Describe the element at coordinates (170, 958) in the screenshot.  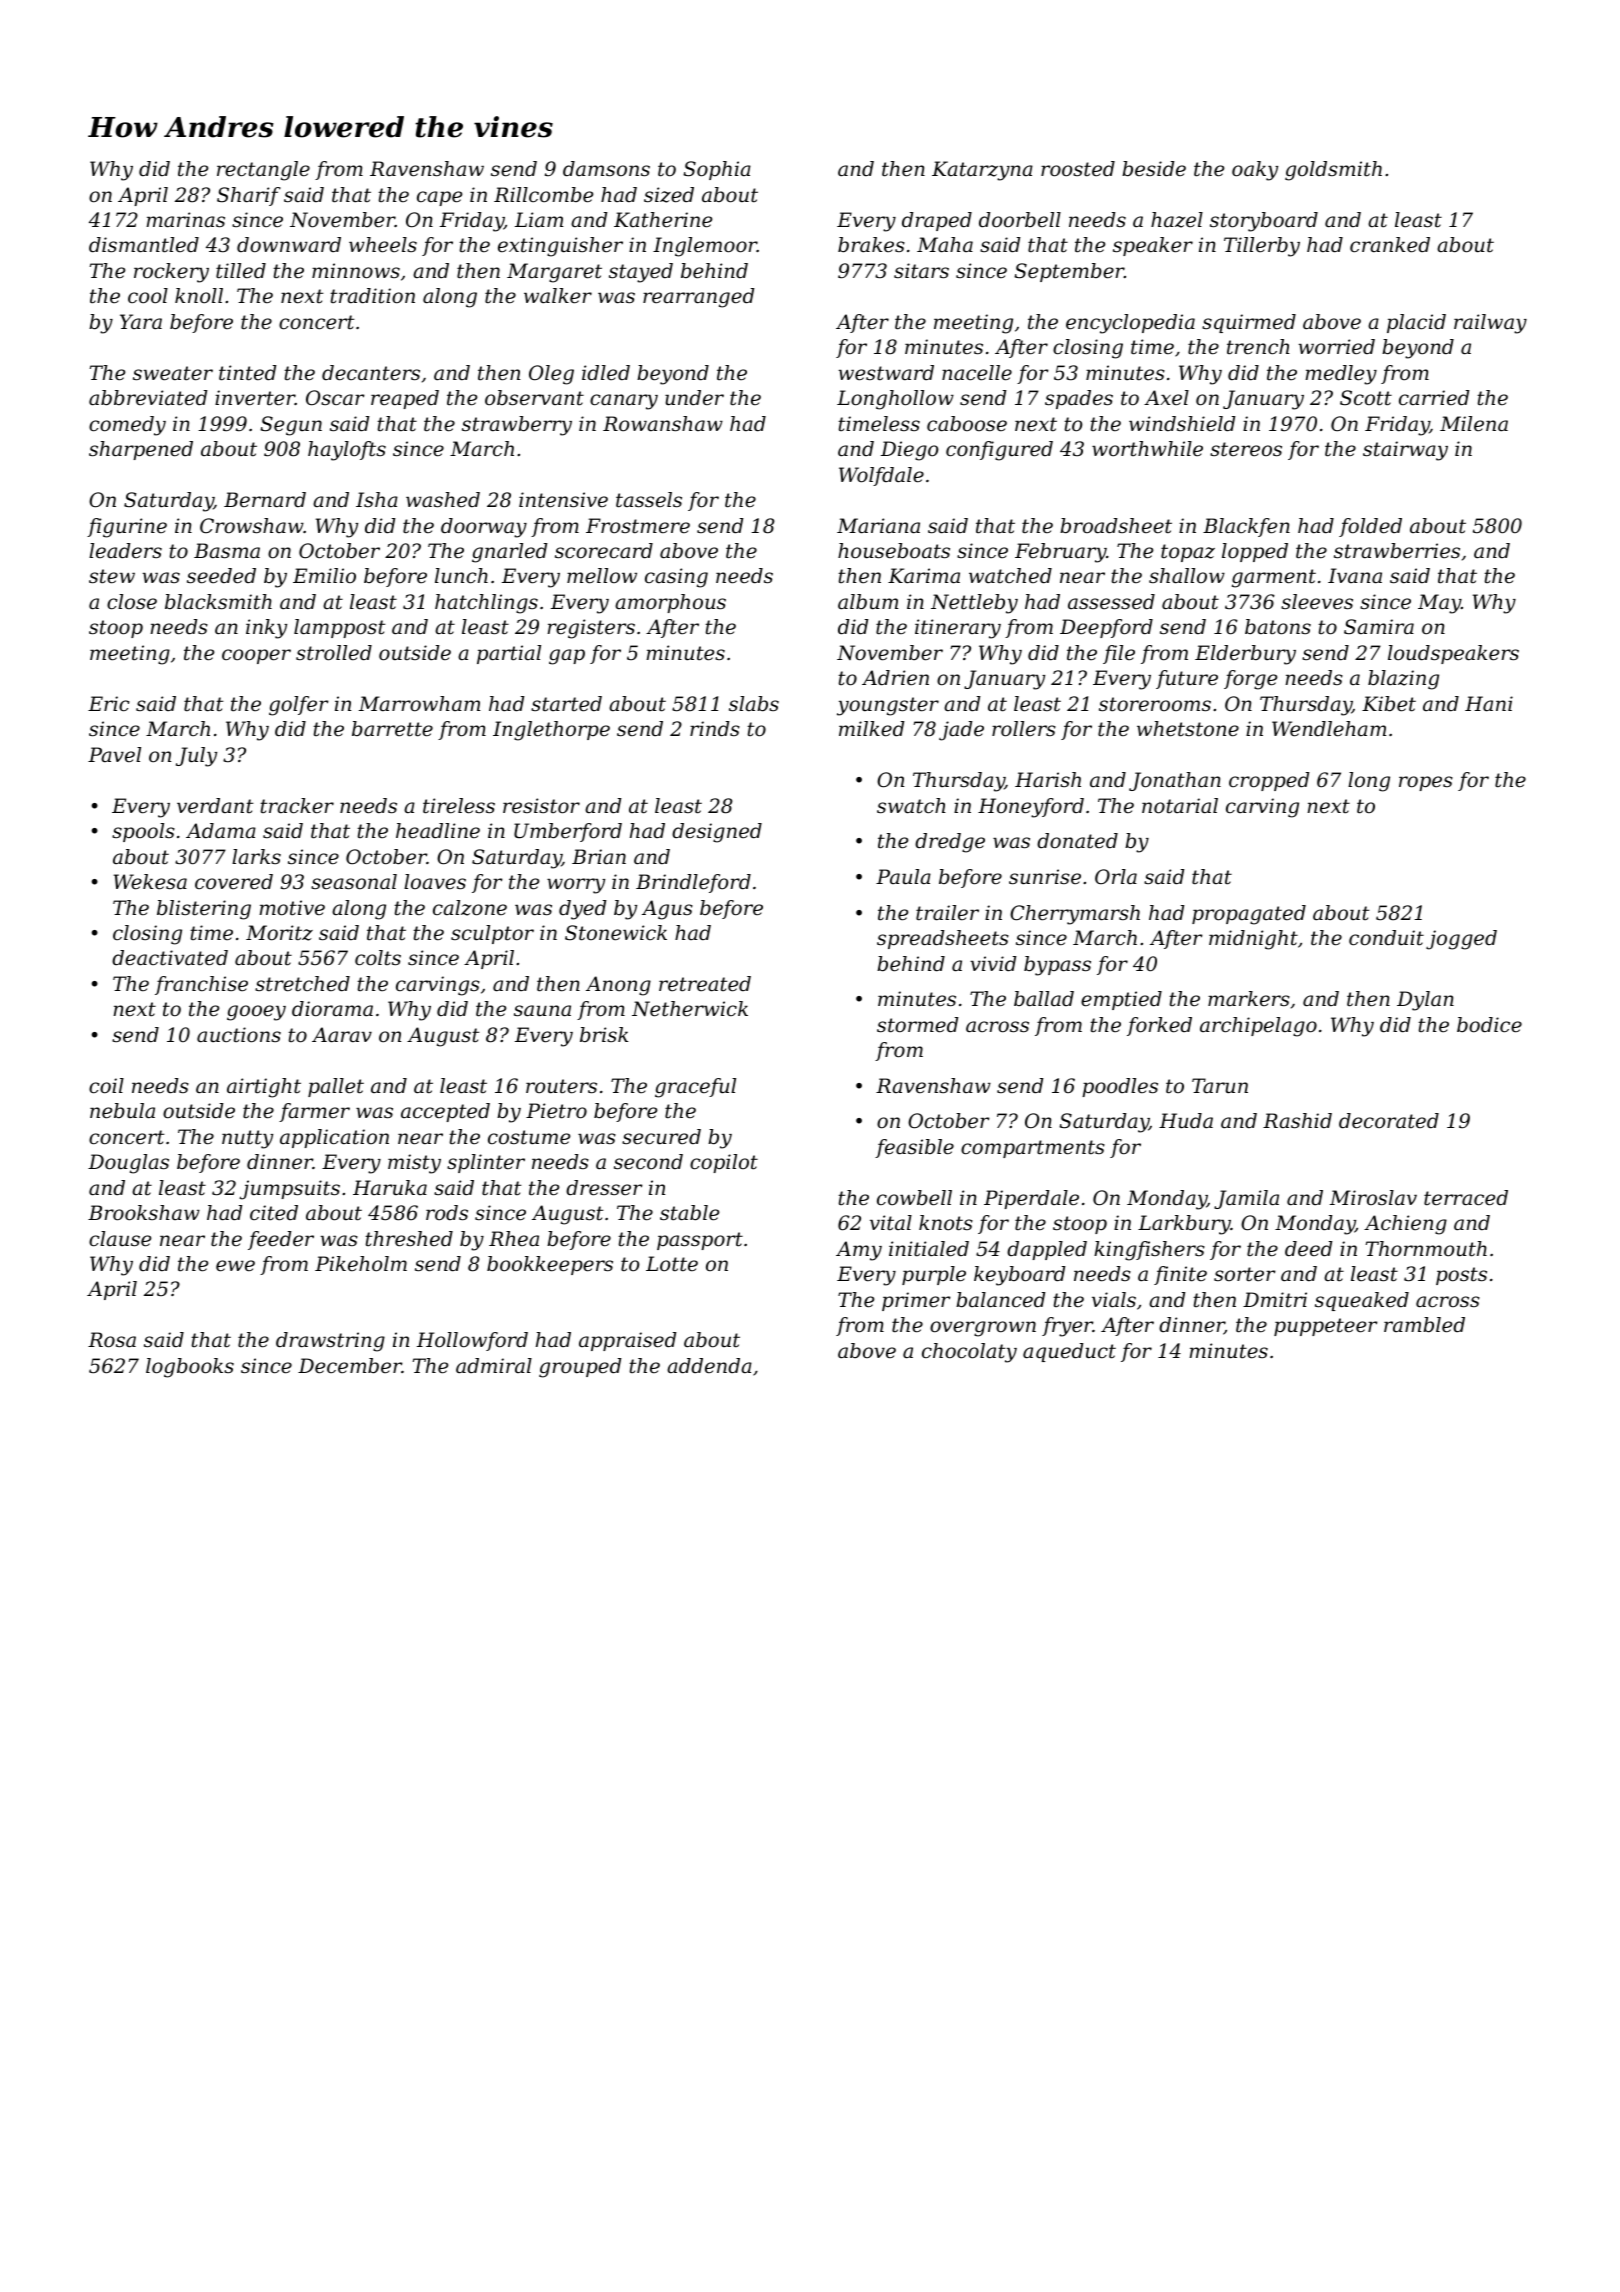
I see `deactivated` at that location.
